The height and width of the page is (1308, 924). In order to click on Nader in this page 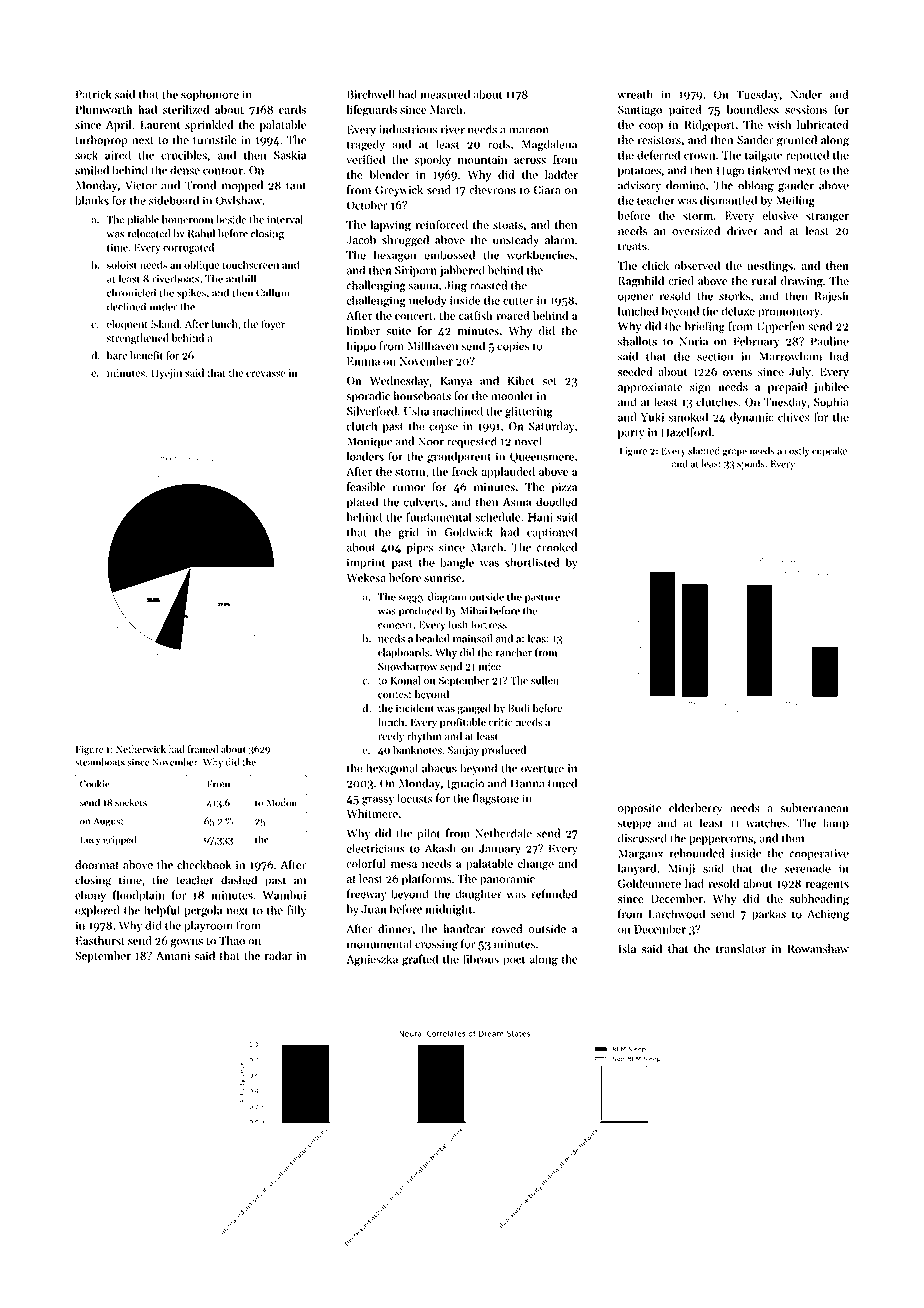, I will do `click(806, 94)`.
